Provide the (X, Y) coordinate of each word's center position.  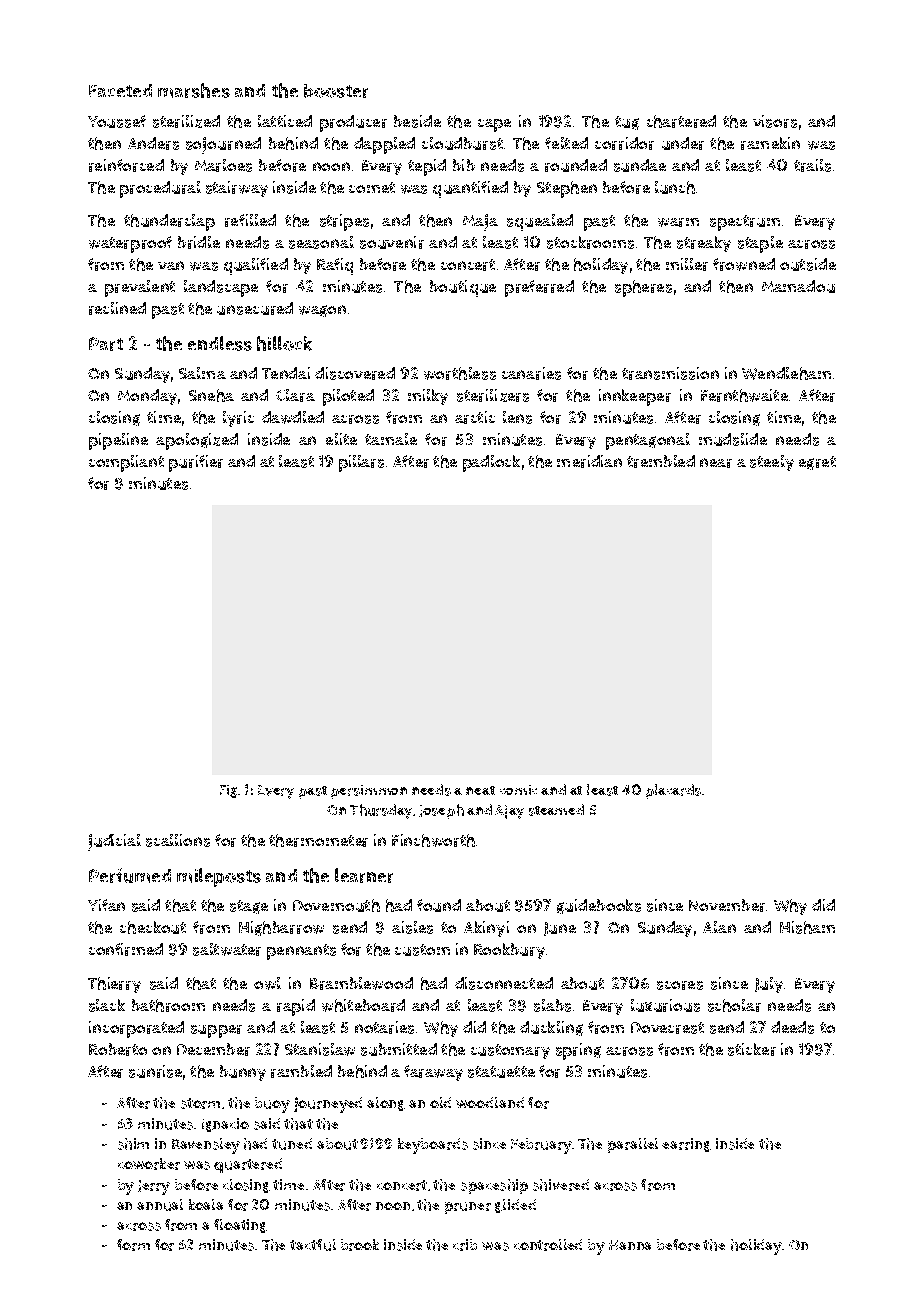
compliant (126, 463)
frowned (744, 264)
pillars (361, 463)
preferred (539, 288)
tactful (313, 1245)
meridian (589, 461)
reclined (117, 308)
